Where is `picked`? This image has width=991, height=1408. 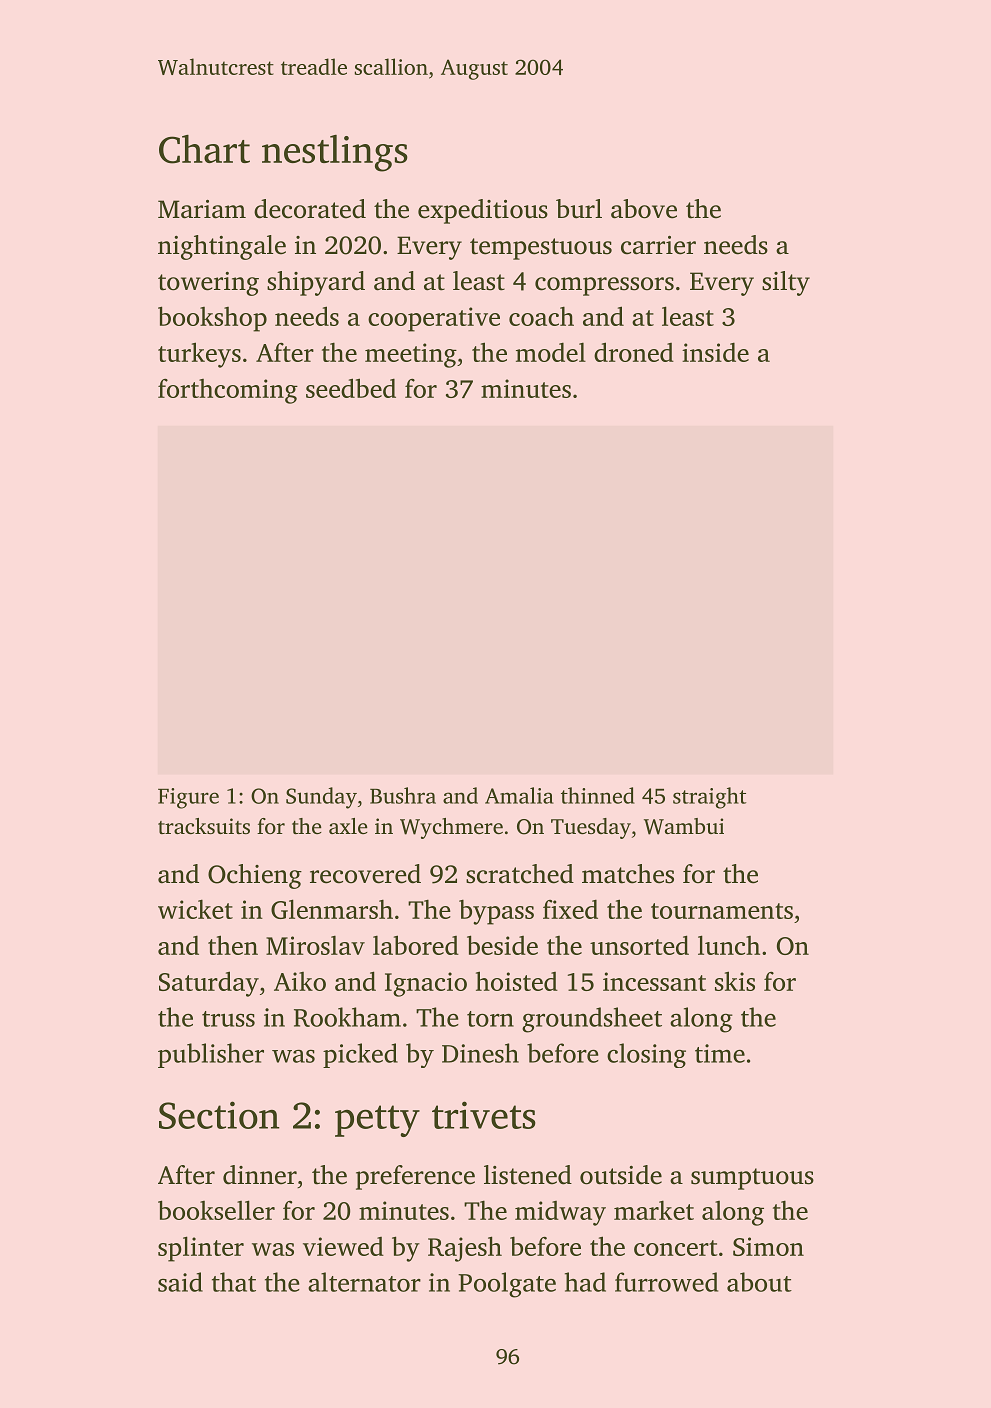 picked is located at coordinates (360, 1055).
